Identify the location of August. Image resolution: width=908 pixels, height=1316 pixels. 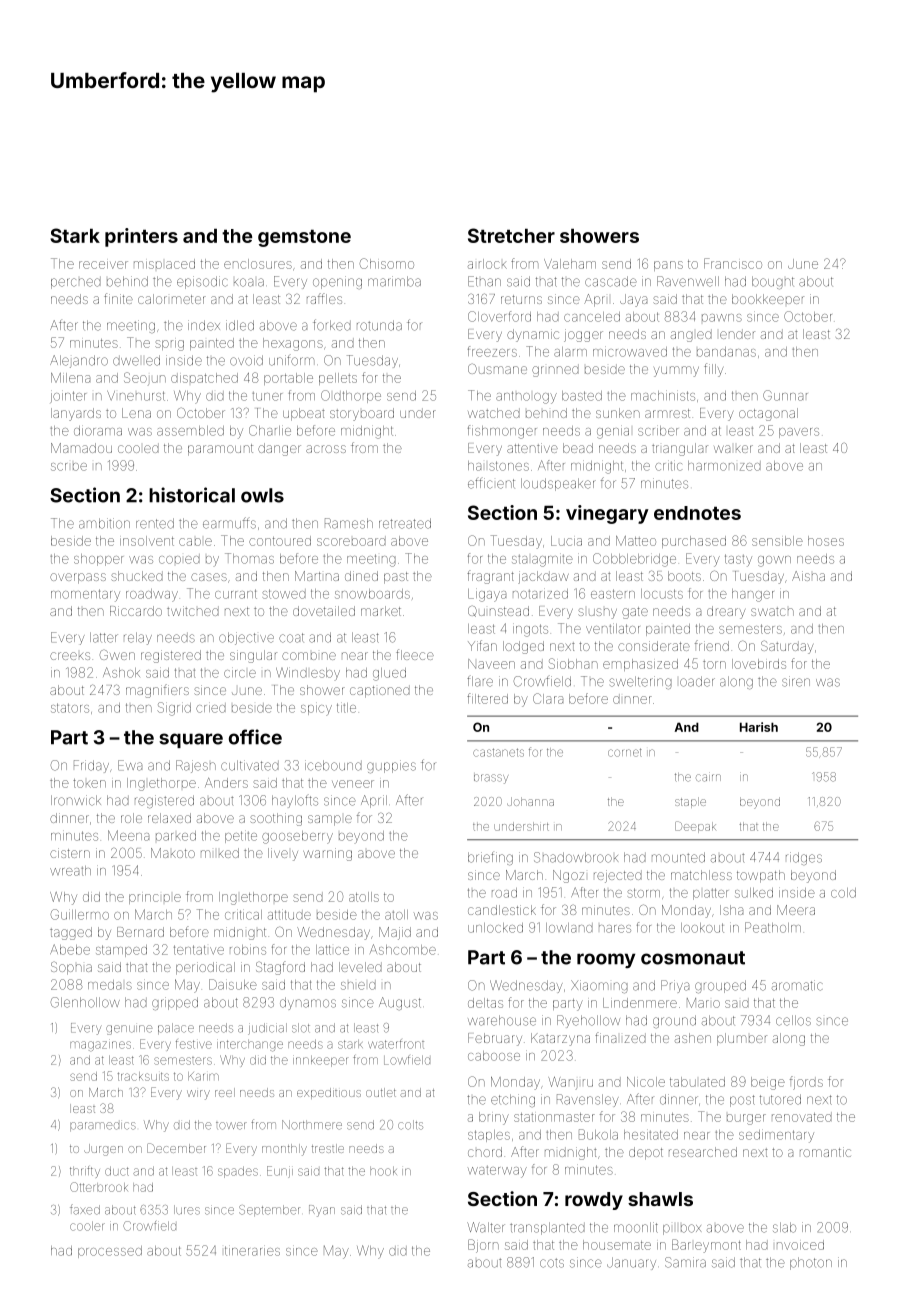
(400, 1003).
